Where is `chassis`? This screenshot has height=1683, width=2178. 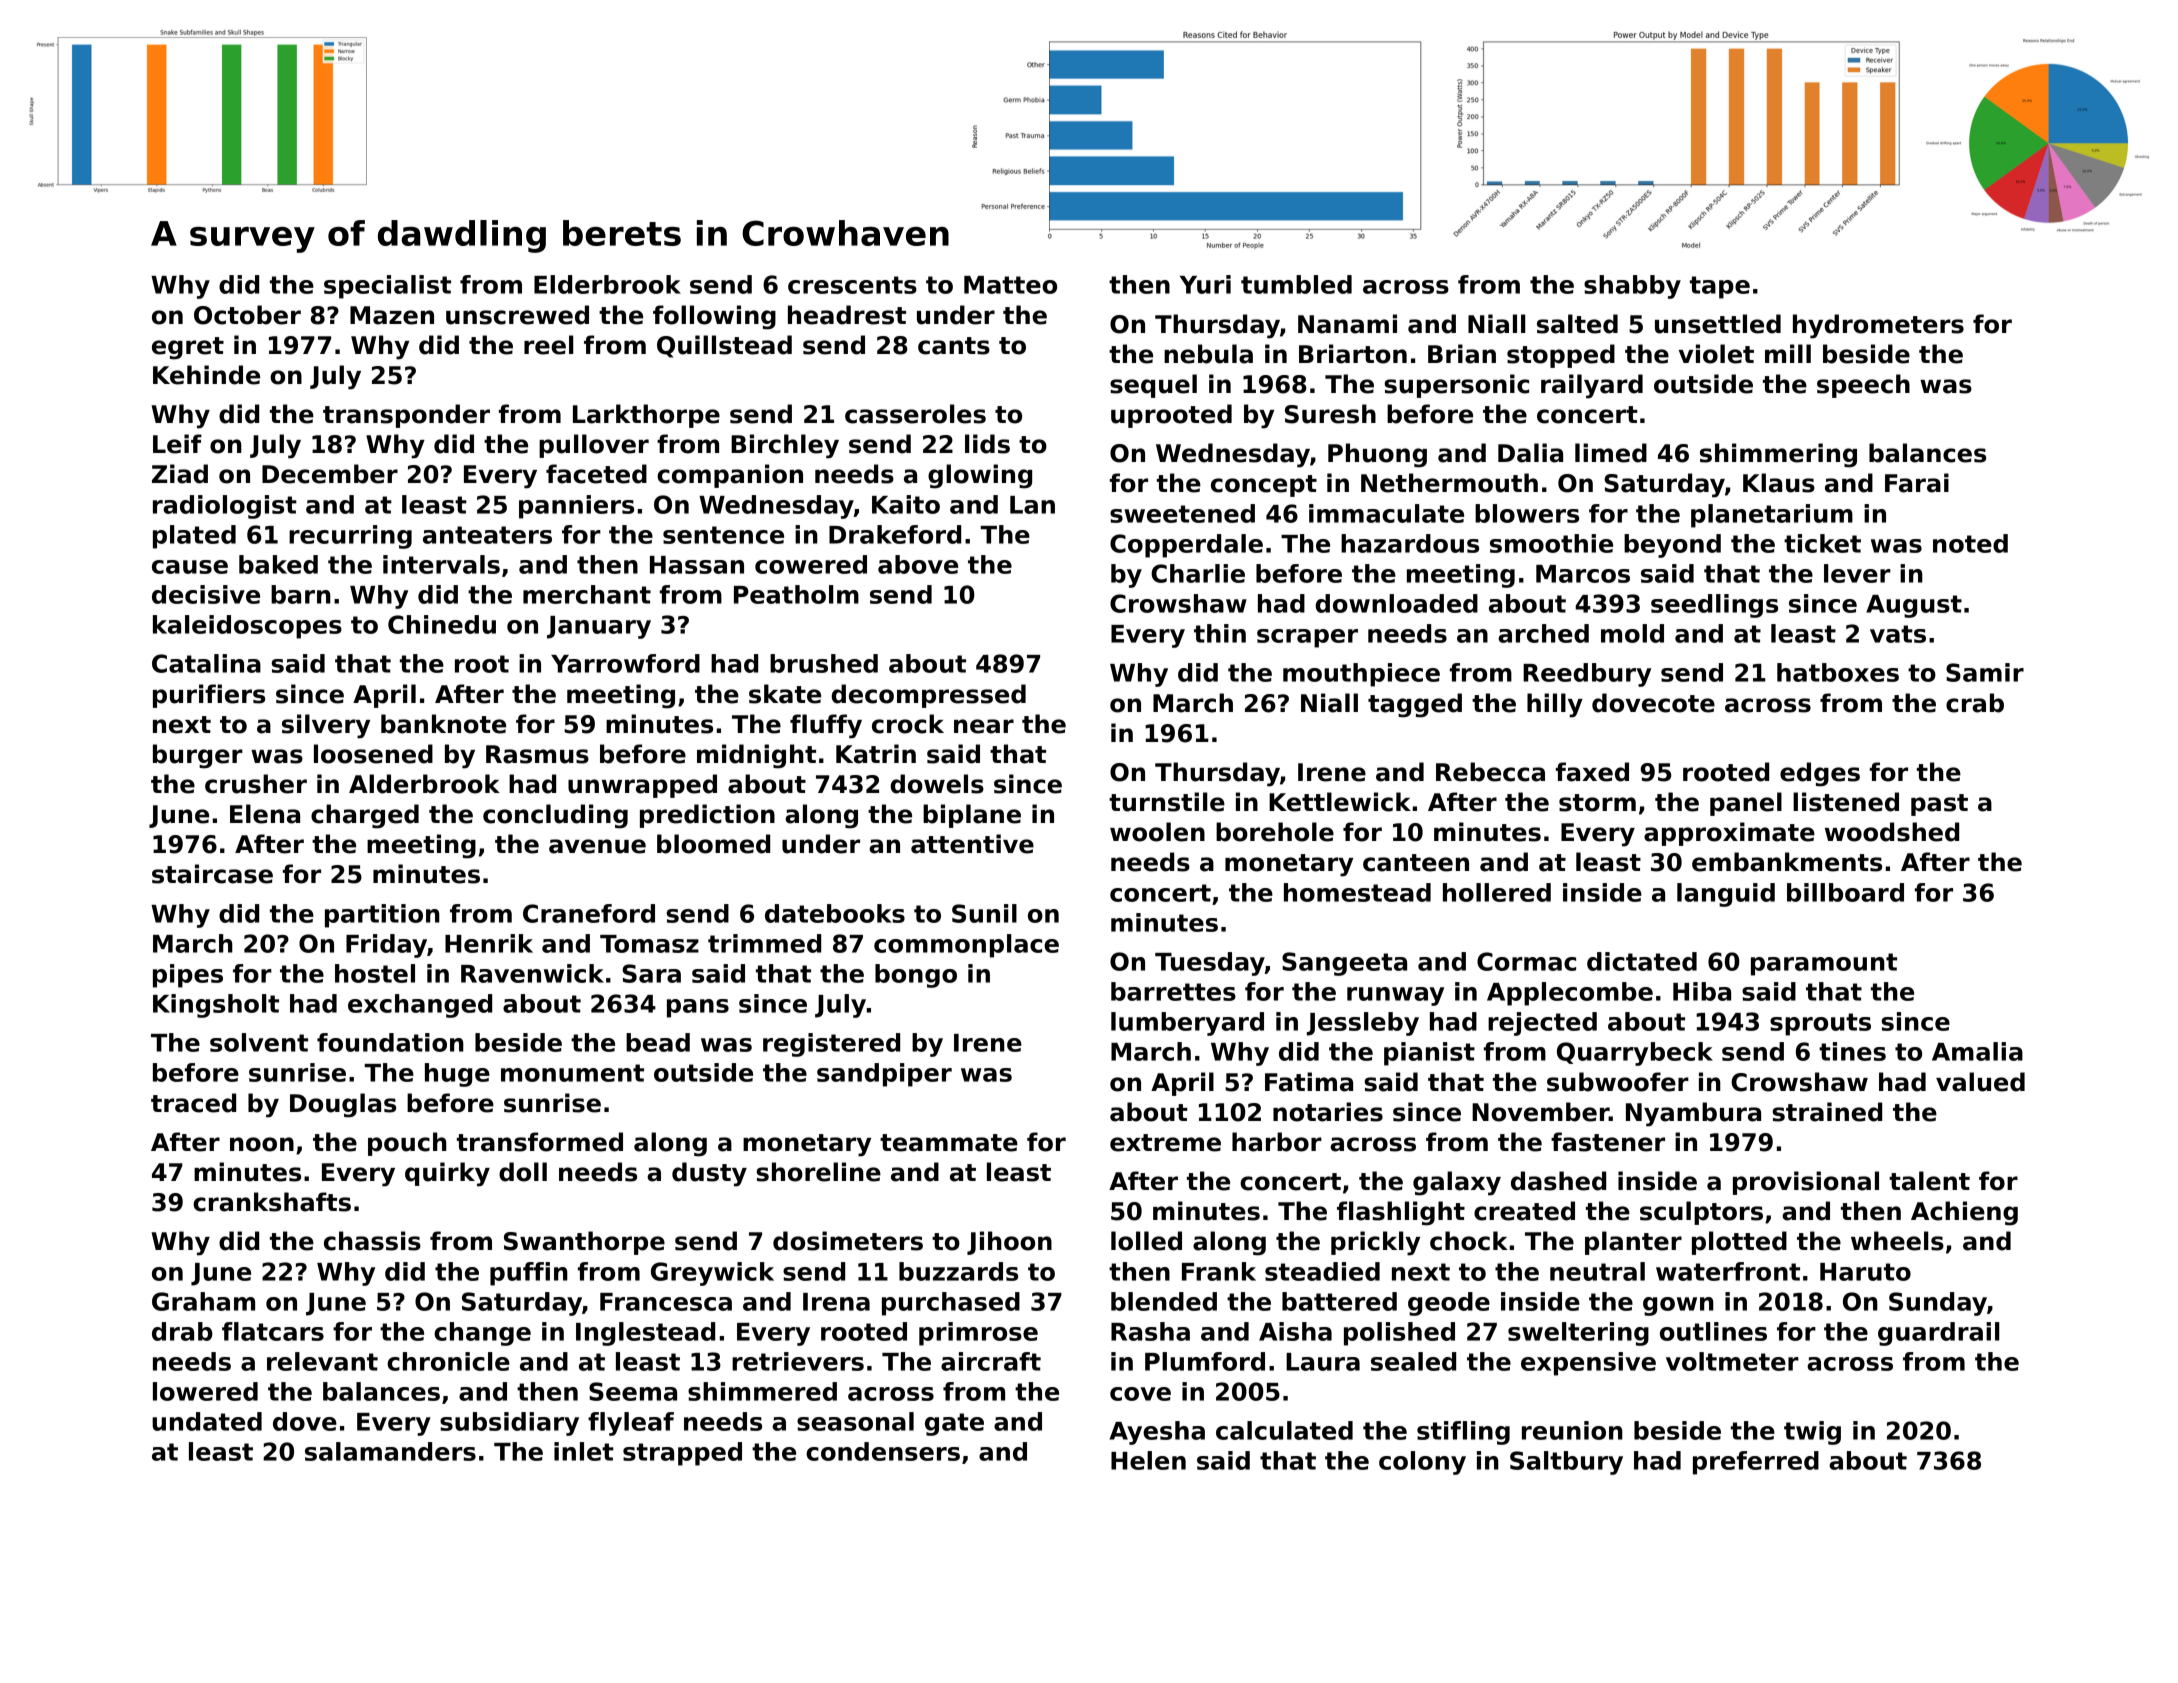 chassis is located at coordinates (372, 1241).
